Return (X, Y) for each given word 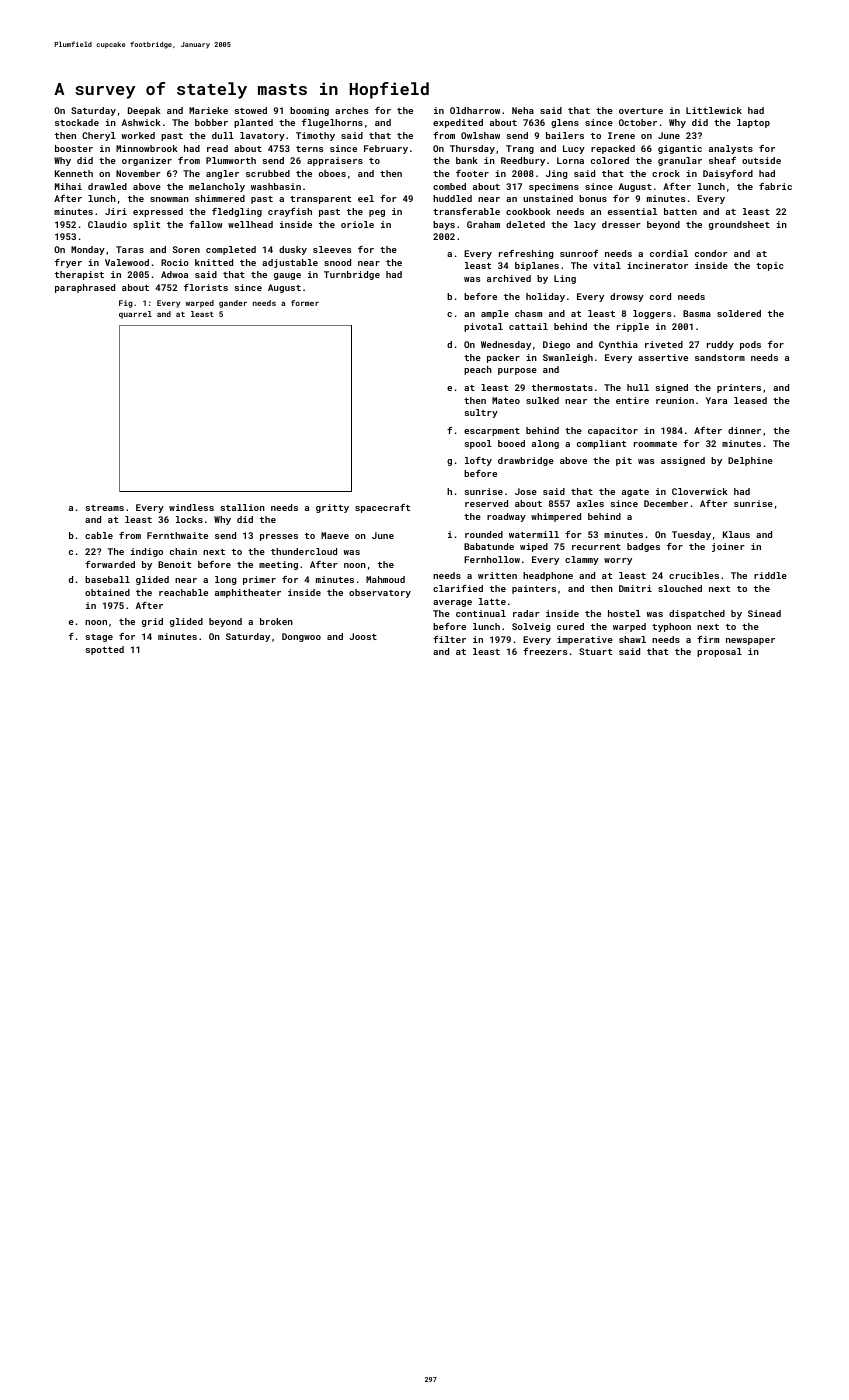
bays (444, 225)
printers (739, 388)
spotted (105, 650)
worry (618, 561)
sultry (481, 413)
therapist (79, 275)
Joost (363, 636)
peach (478, 370)
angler (222, 174)
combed (449, 186)
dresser (621, 224)
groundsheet (739, 225)
